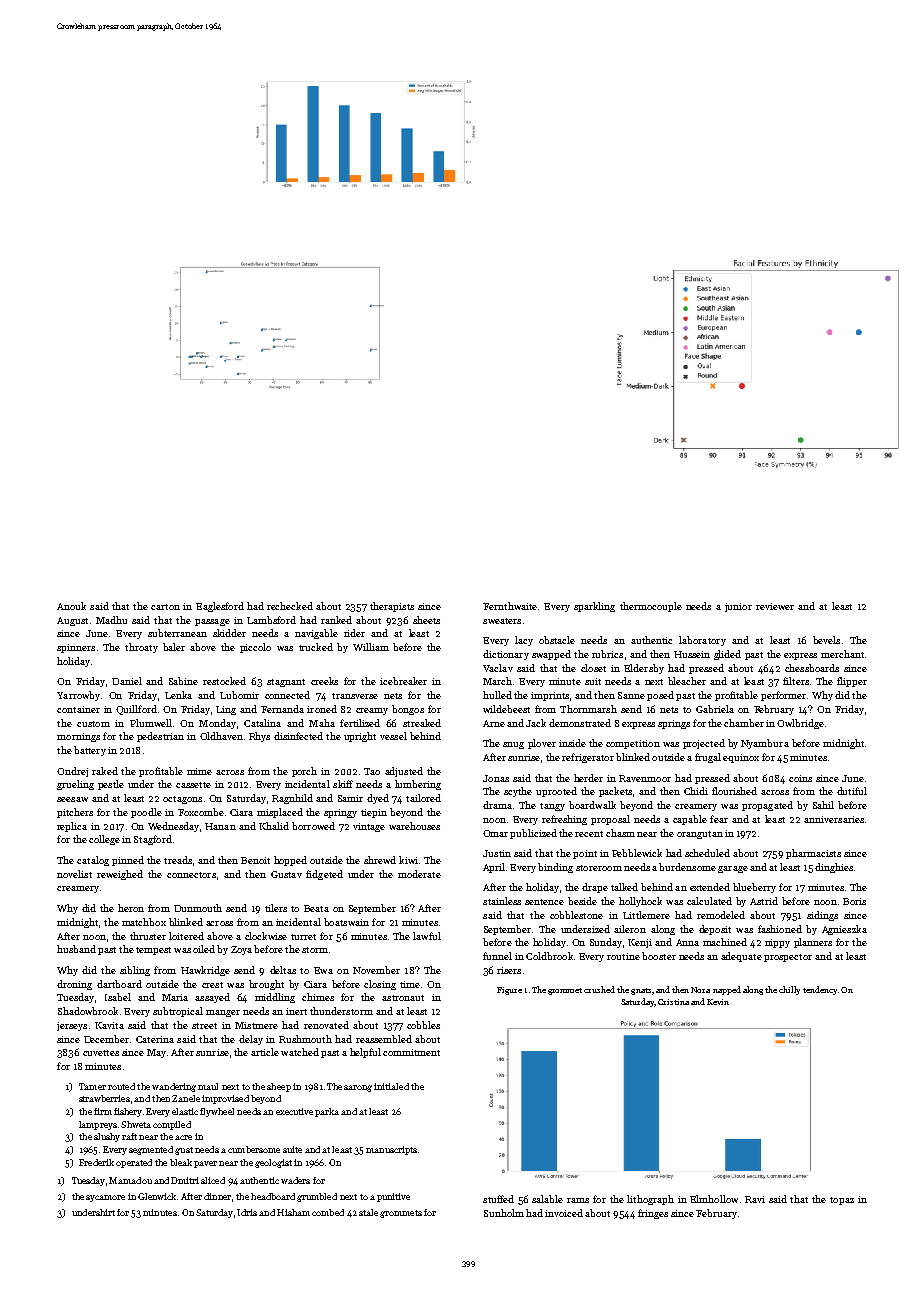 The image size is (924, 1308). What do you see at coordinates (775, 606) in the page?
I see `reviewer` at bounding box center [775, 606].
